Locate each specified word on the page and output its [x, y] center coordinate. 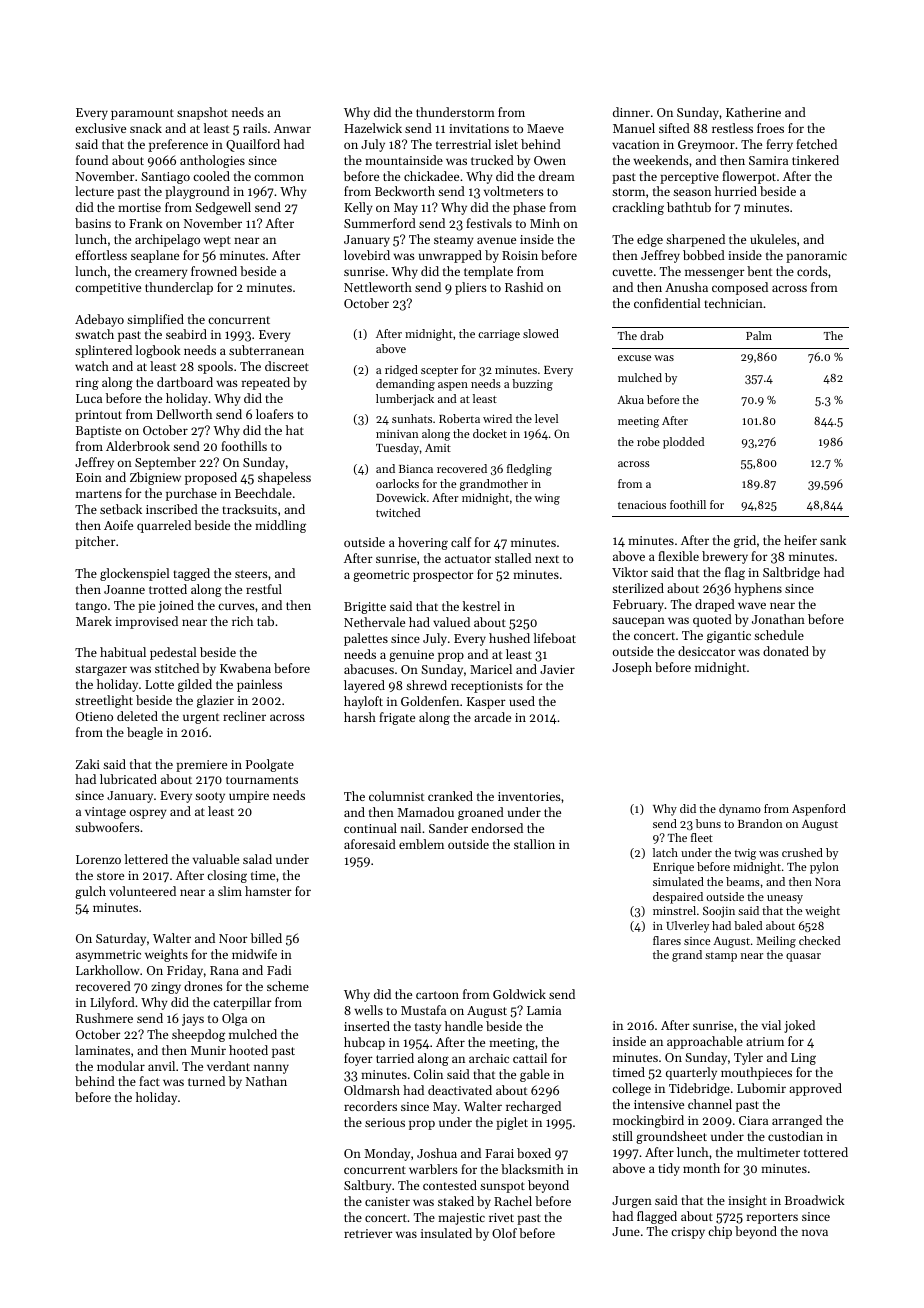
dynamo [740, 810]
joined [176, 606]
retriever [368, 1233]
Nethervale [374, 622]
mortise [139, 207]
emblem [421, 844]
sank [833, 540]
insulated [446, 1233]
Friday [185, 971]
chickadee [431, 176]
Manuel [634, 128]
